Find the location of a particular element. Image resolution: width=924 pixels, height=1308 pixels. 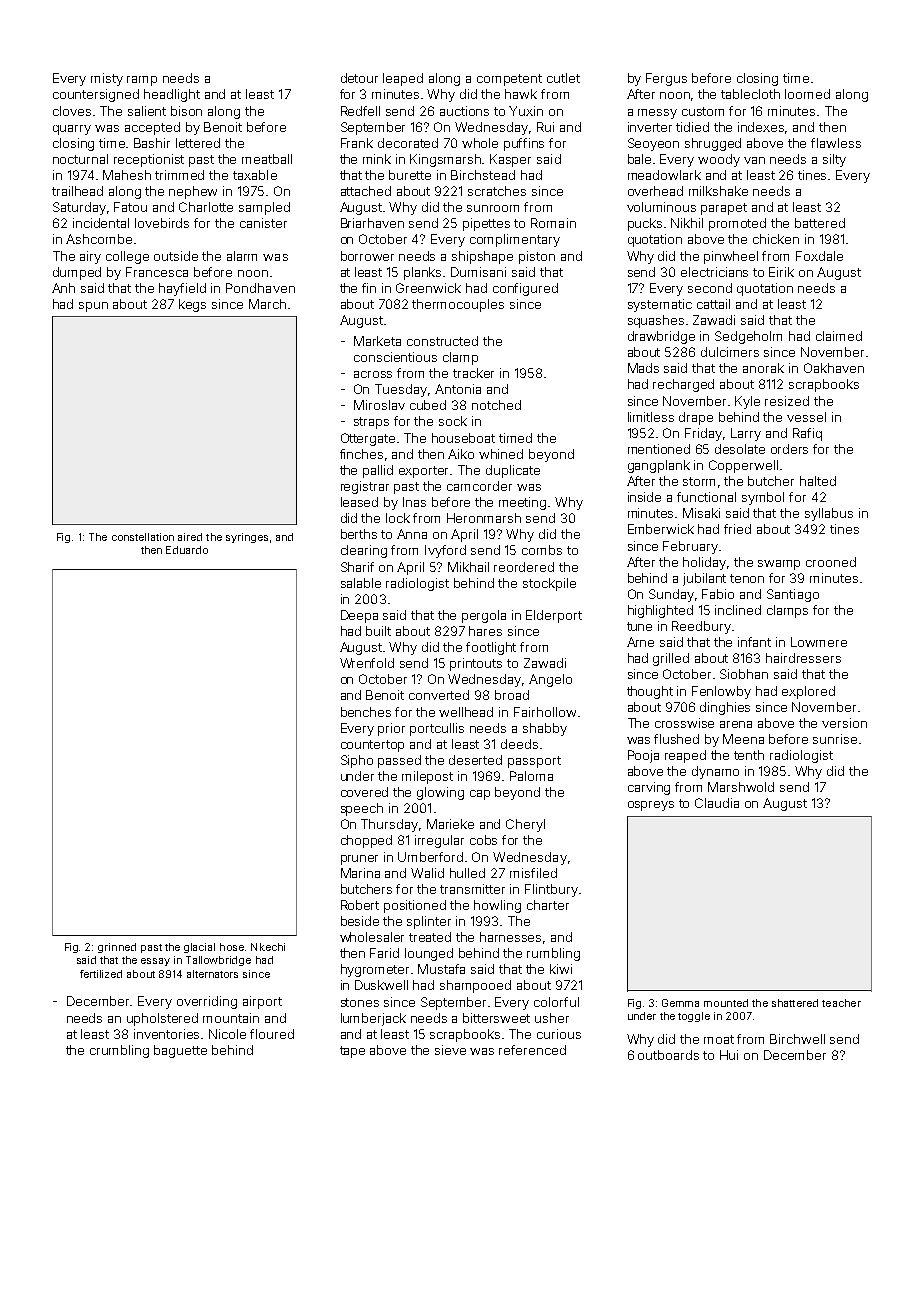

claimed is located at coordinates (839, 336).
